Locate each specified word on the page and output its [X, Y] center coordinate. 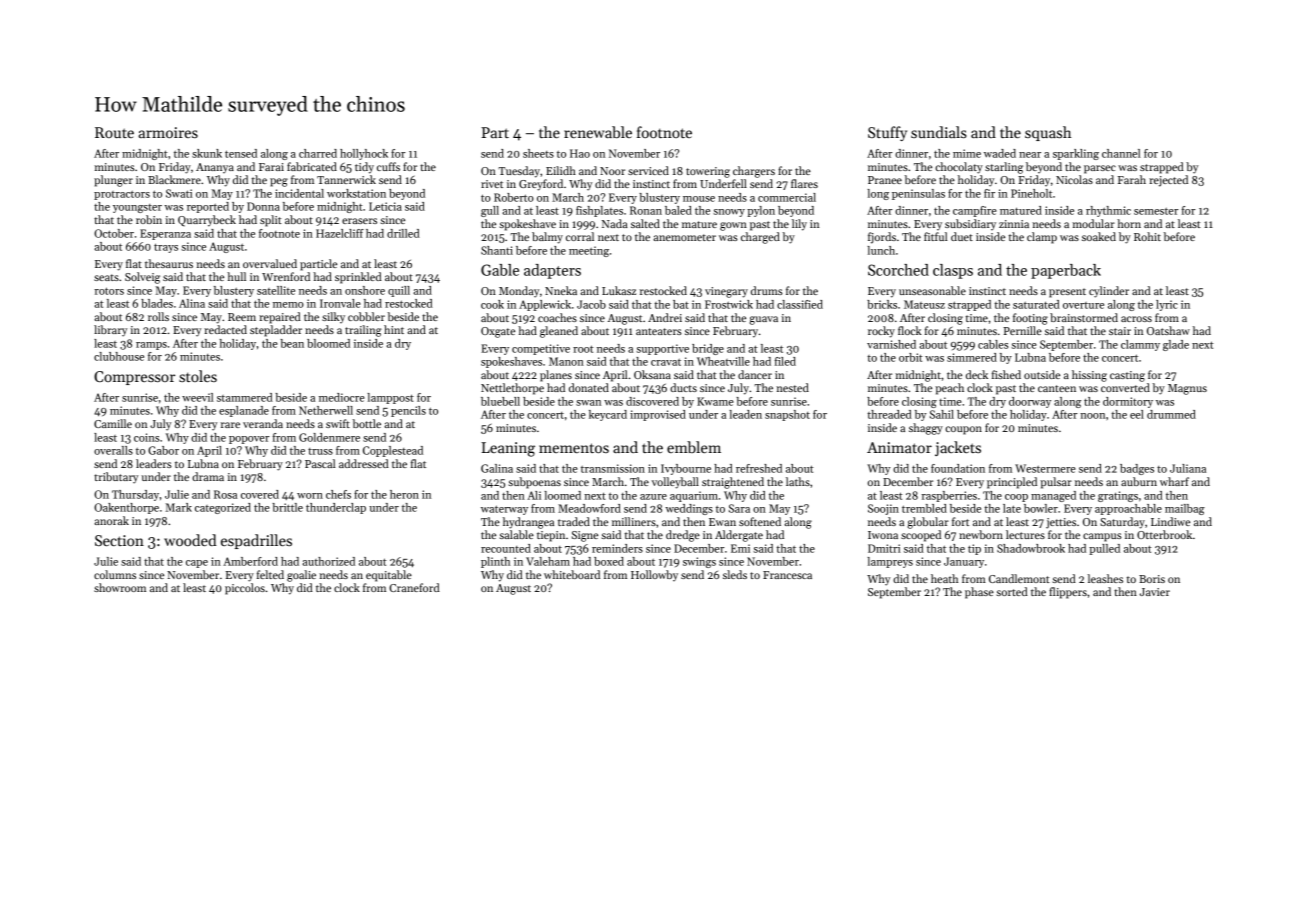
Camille [113, 423]
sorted [1012, 591]
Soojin [883, 509]
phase [979, 593]
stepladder [276, 331]
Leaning [508, 449]
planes [556, 376]
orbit [911, 357]
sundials [939, 132]
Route [114, 132]
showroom [120, 587]
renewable [598, 132]
